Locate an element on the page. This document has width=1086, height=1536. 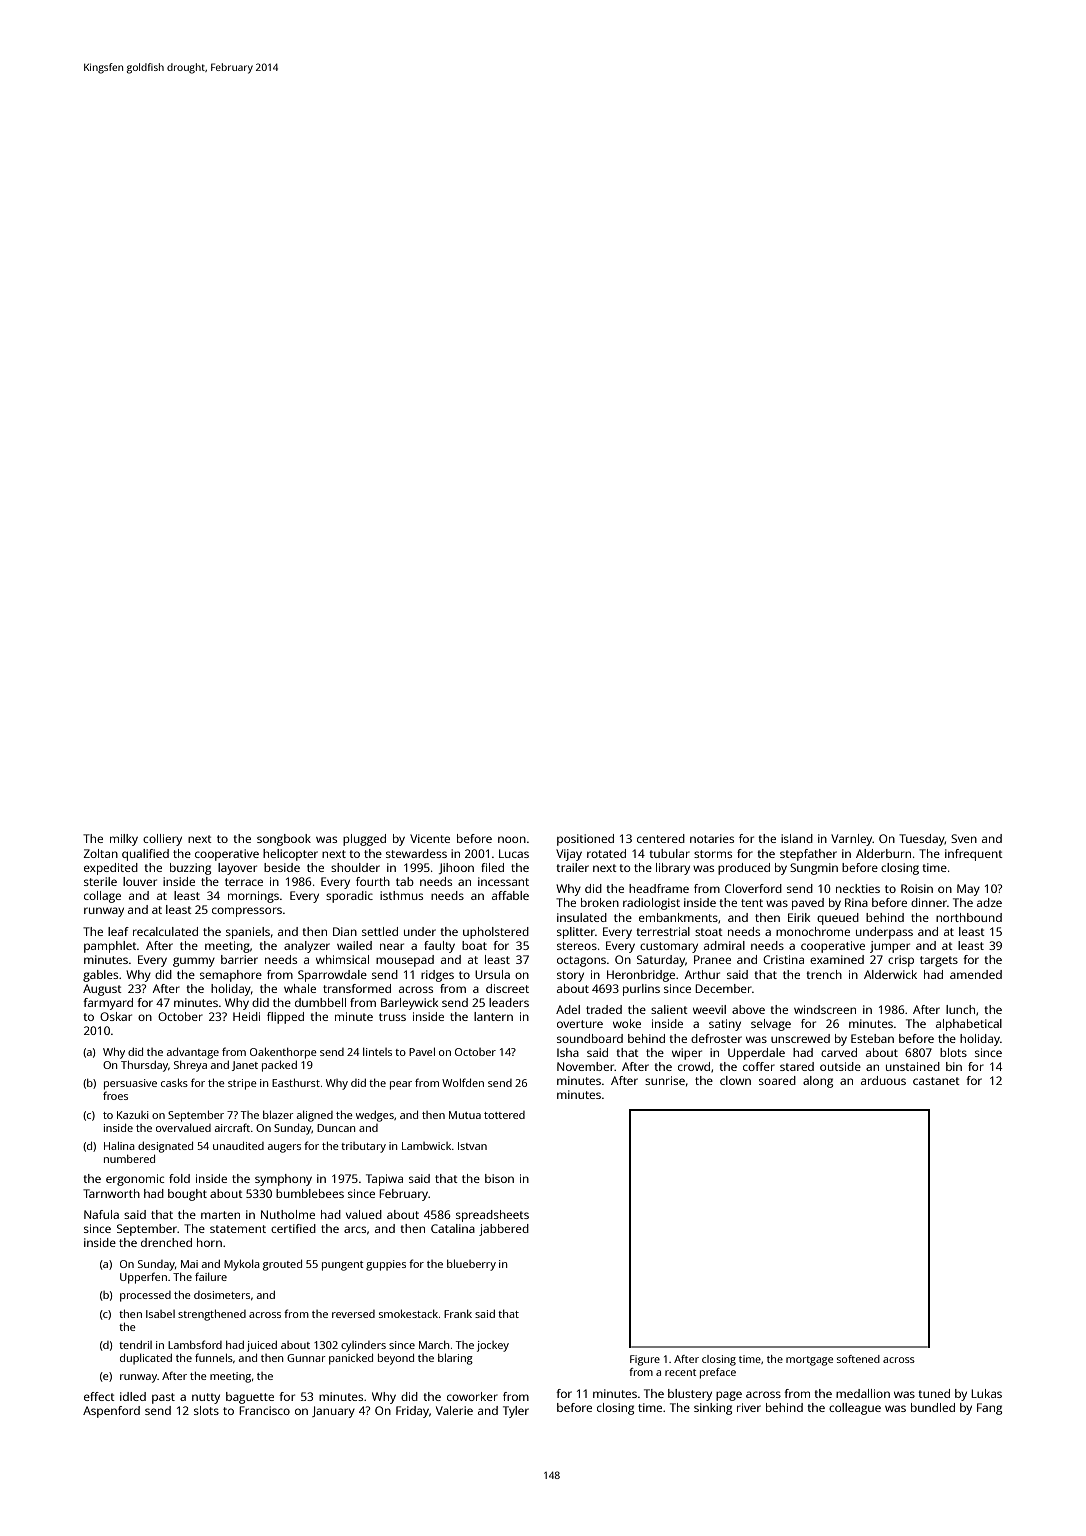
positioned is located at coordinates (585, 840).
